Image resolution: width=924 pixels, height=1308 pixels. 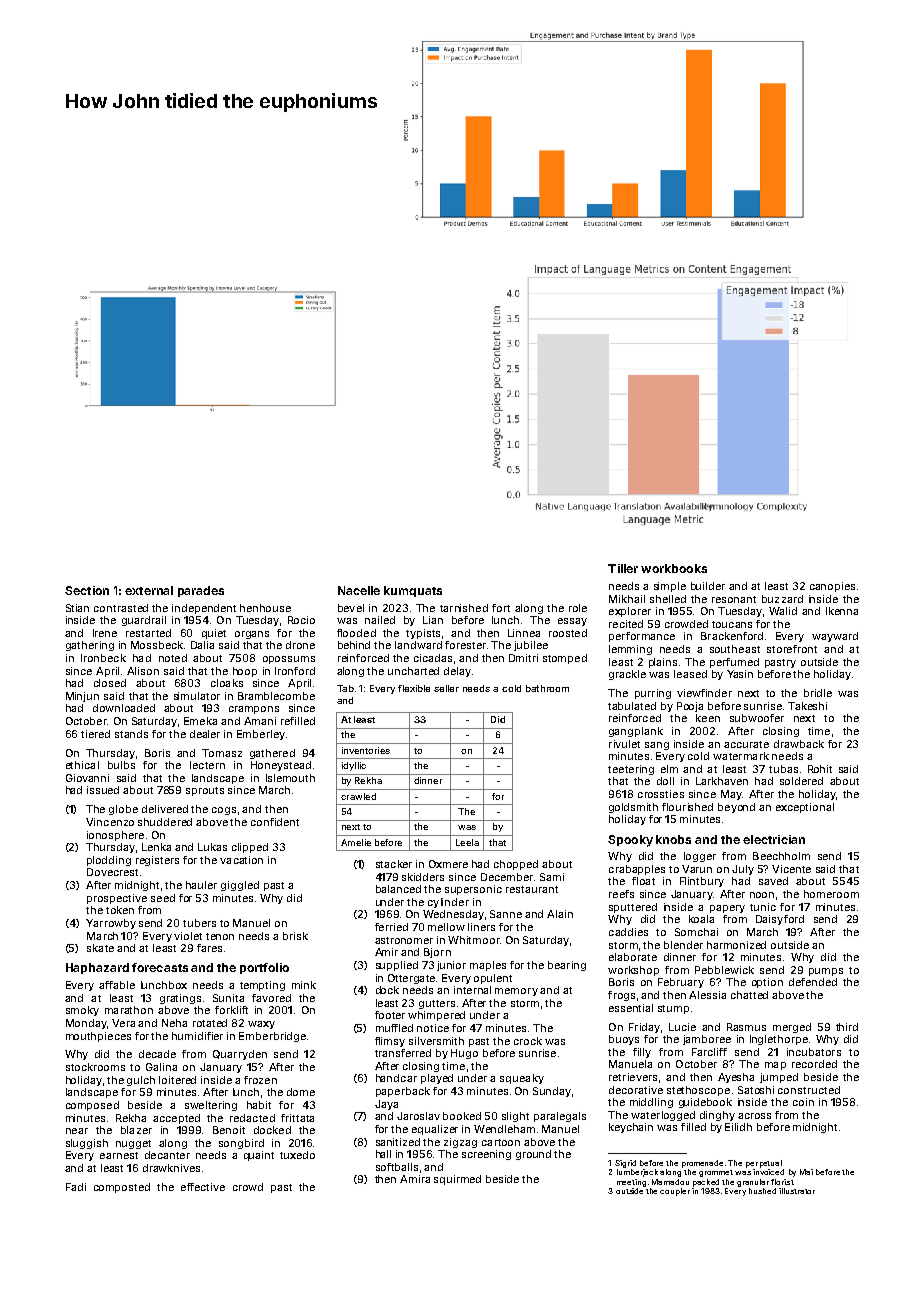 What do you see at coordinates (110, 822) in the screenshot?
I see `Vincenzo` at bounding box center [110, 822].
